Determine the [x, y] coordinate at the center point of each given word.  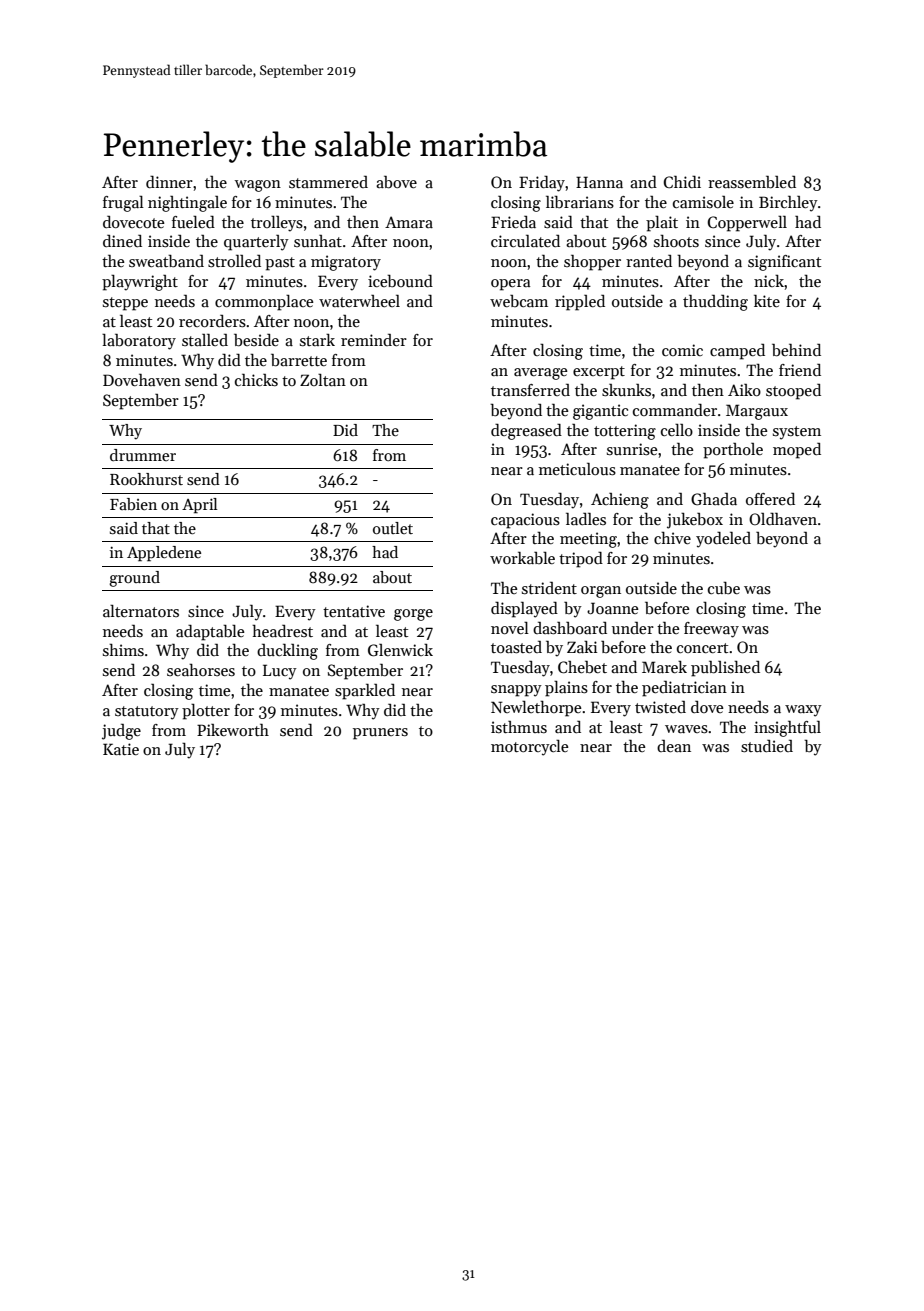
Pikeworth [233, 730]
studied [767, 746]
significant [784, 263]
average [541, 374]
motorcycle [530, 748]
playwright [140, 282]
